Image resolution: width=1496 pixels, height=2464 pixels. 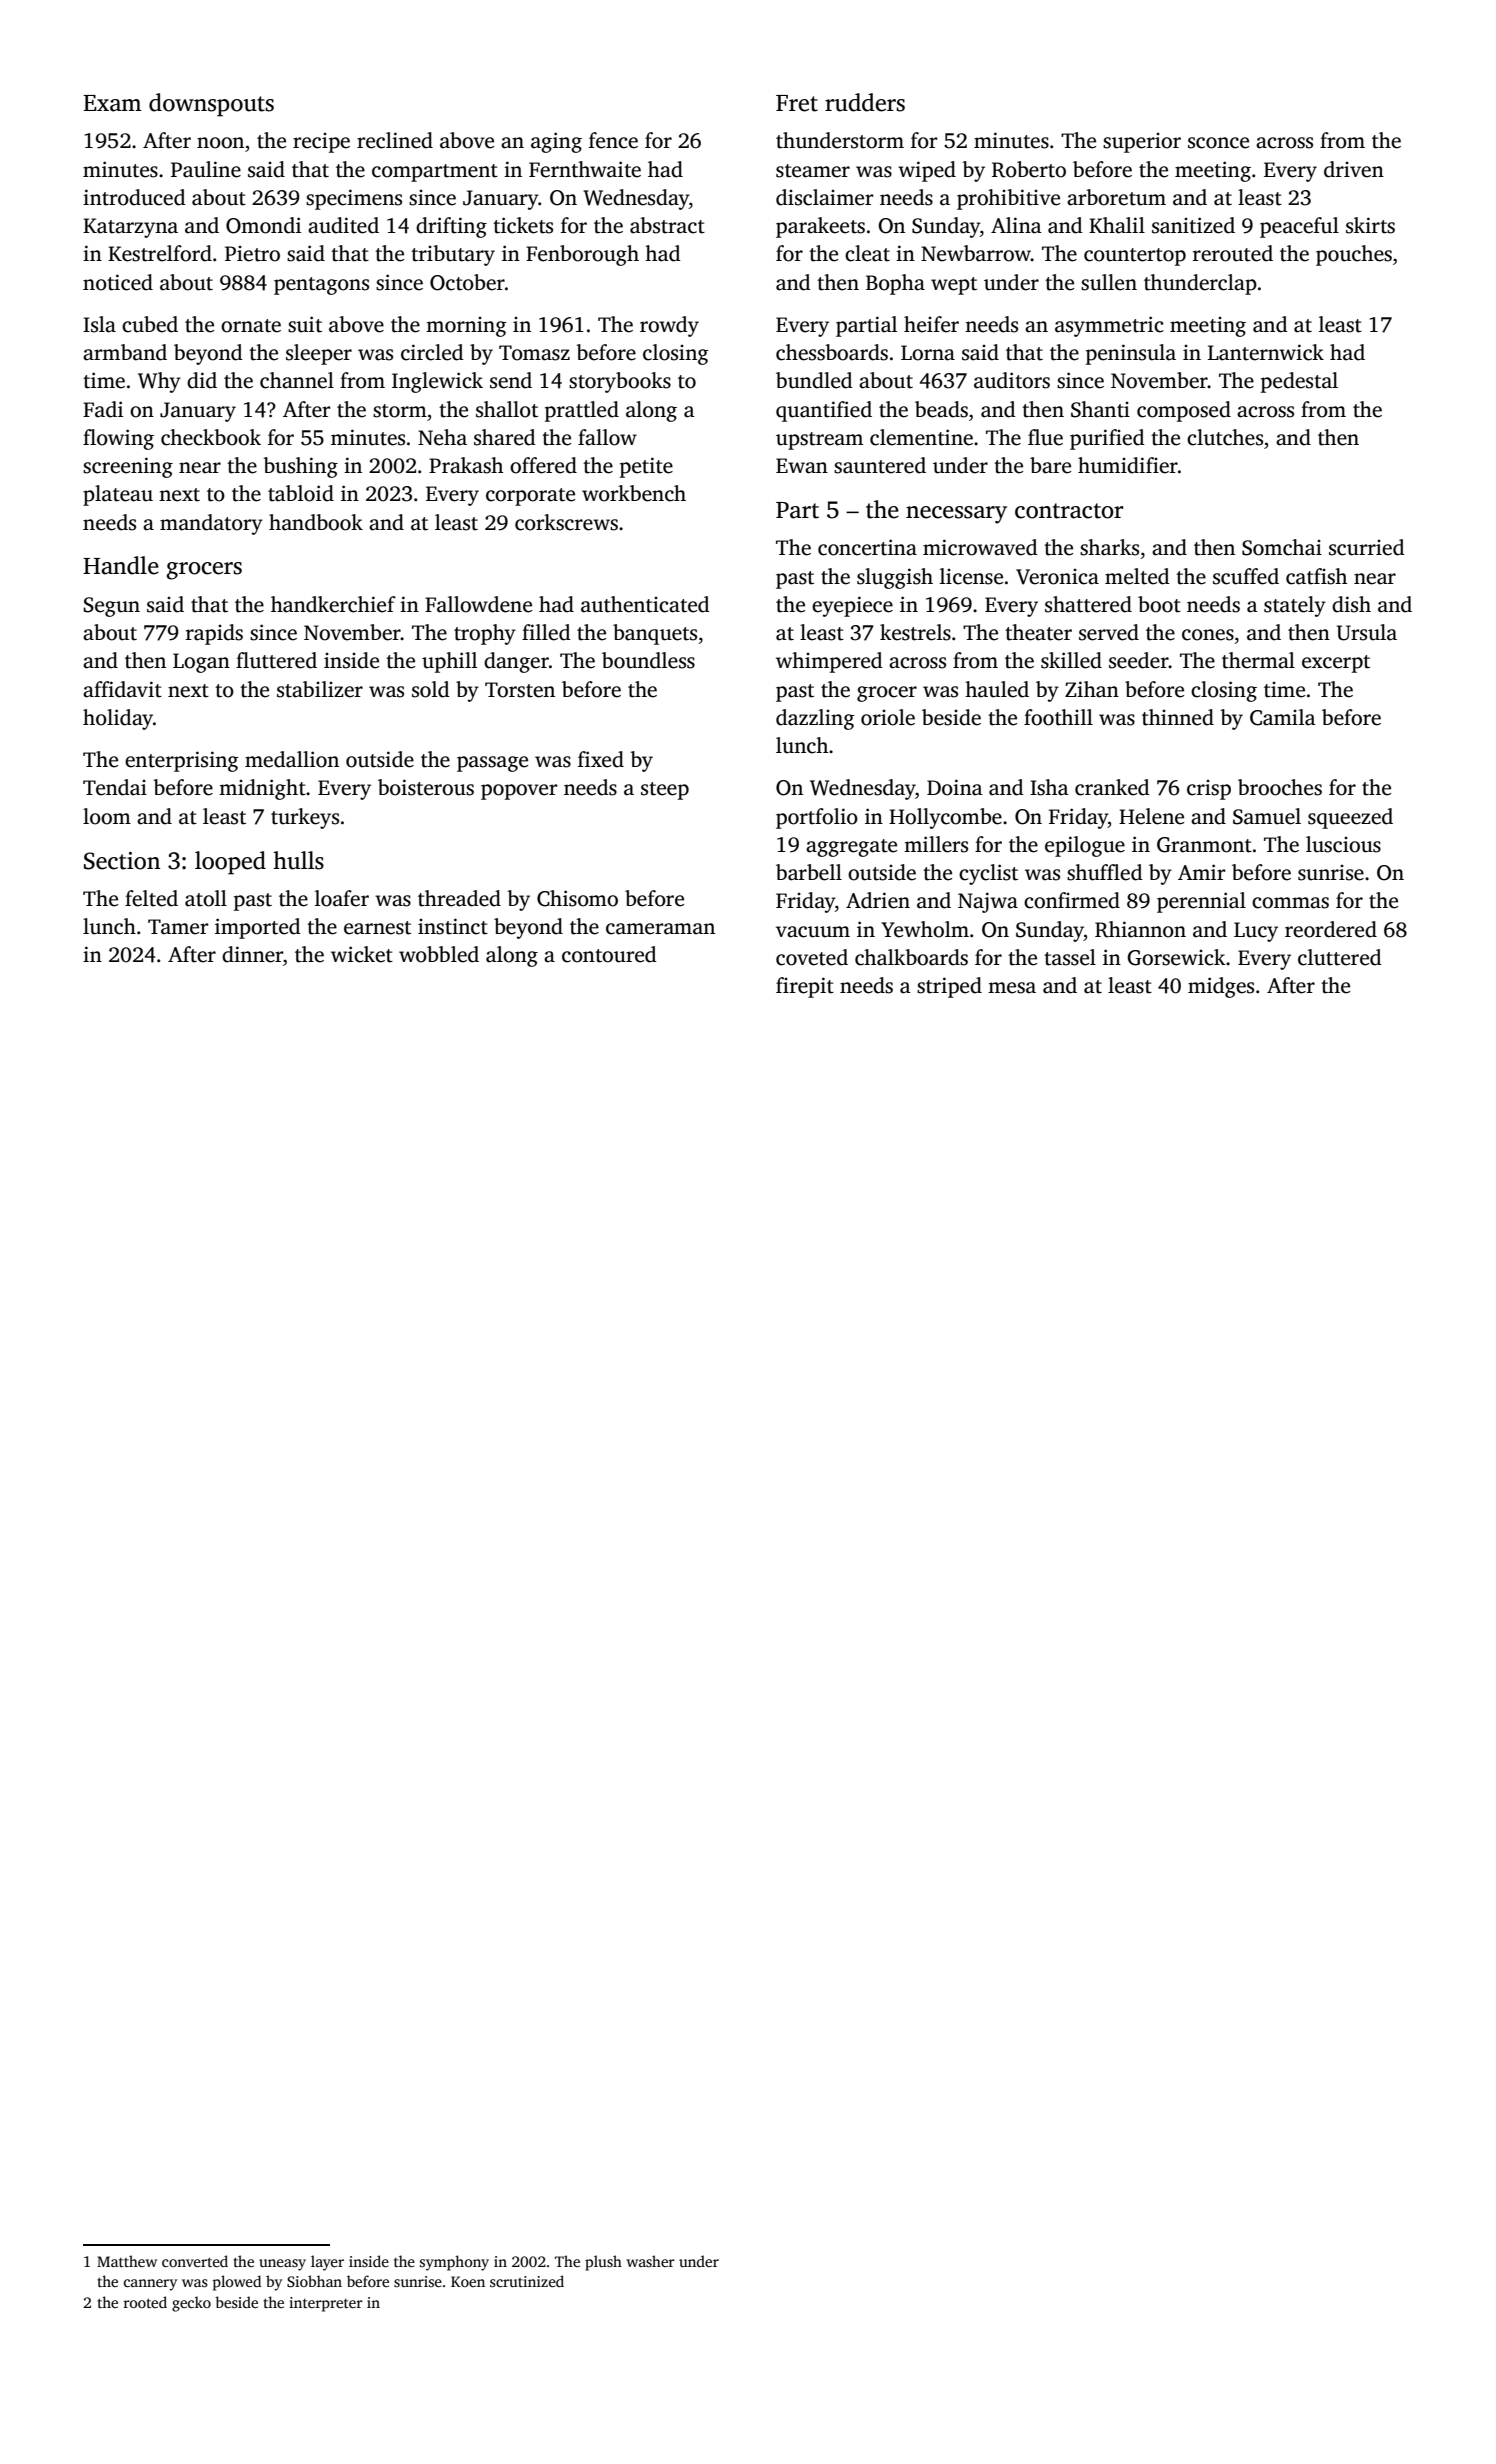 What do you see at coordinates (1331, 929) in the screenshot?
I see `reordered` at bounding box center [1331, 929].
